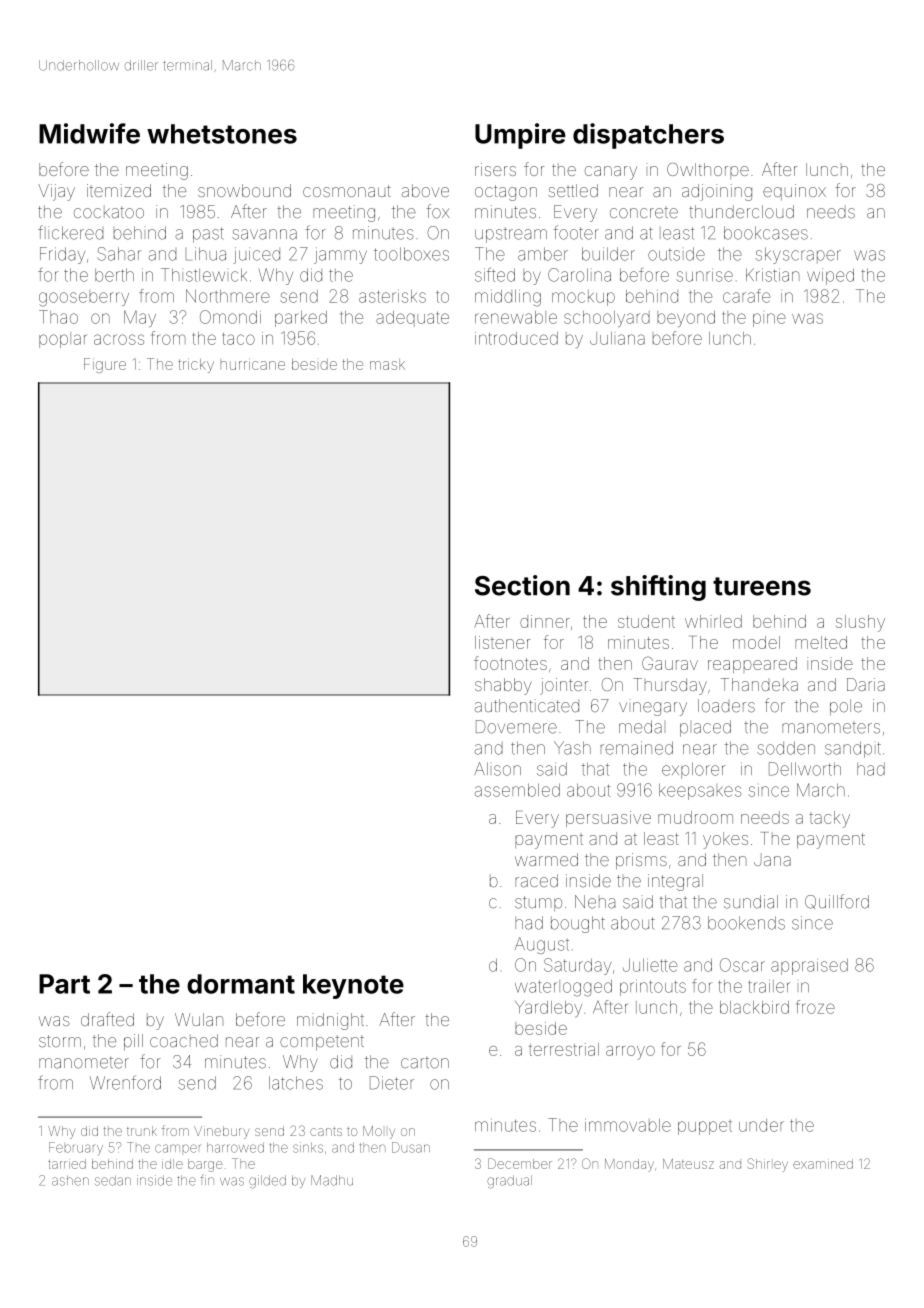  Describe the element at coordinates (502, 642) in the screenshot. I see `listener` at that location.
